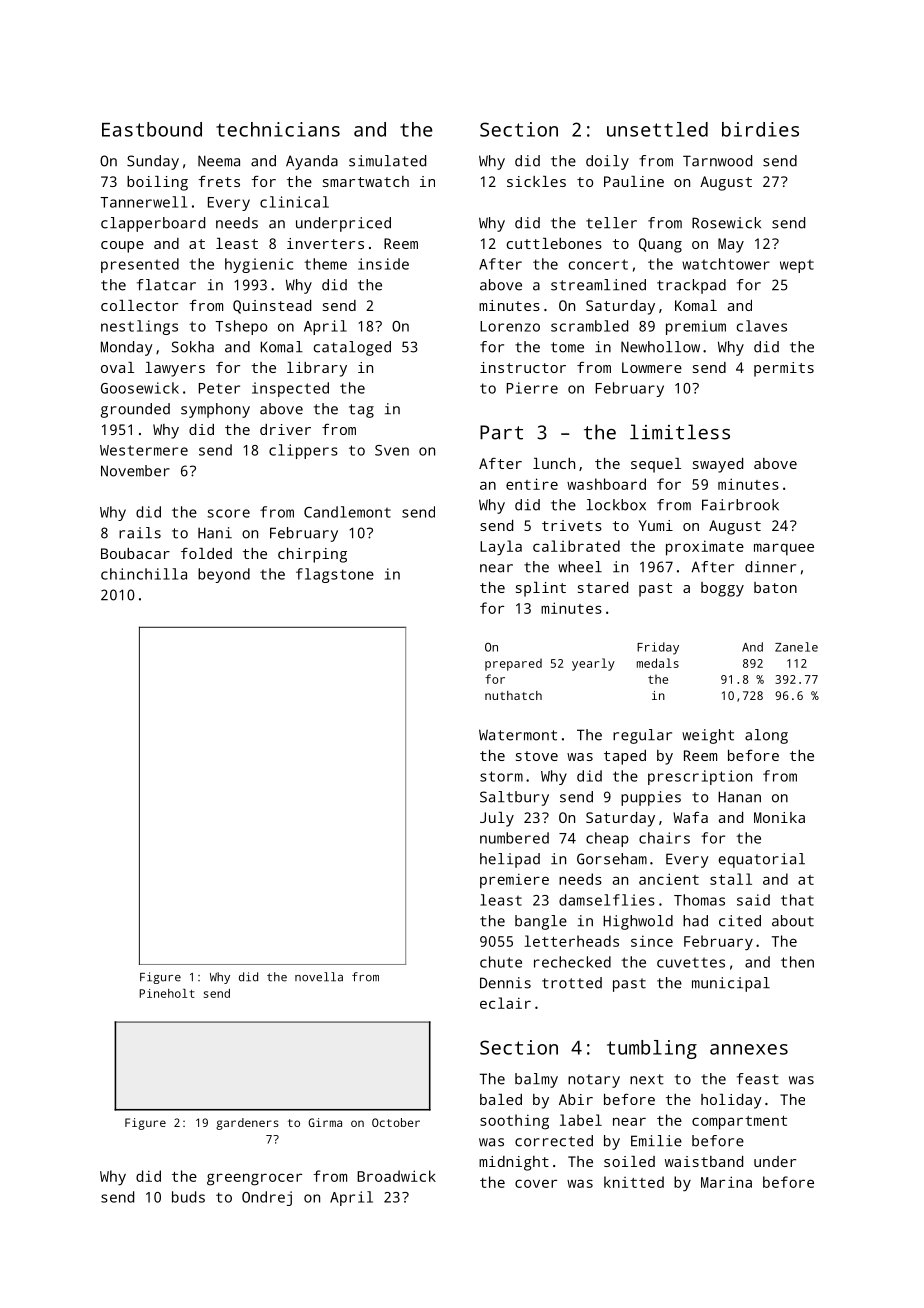  I want to click on Eastbound, so click(152, 129).
